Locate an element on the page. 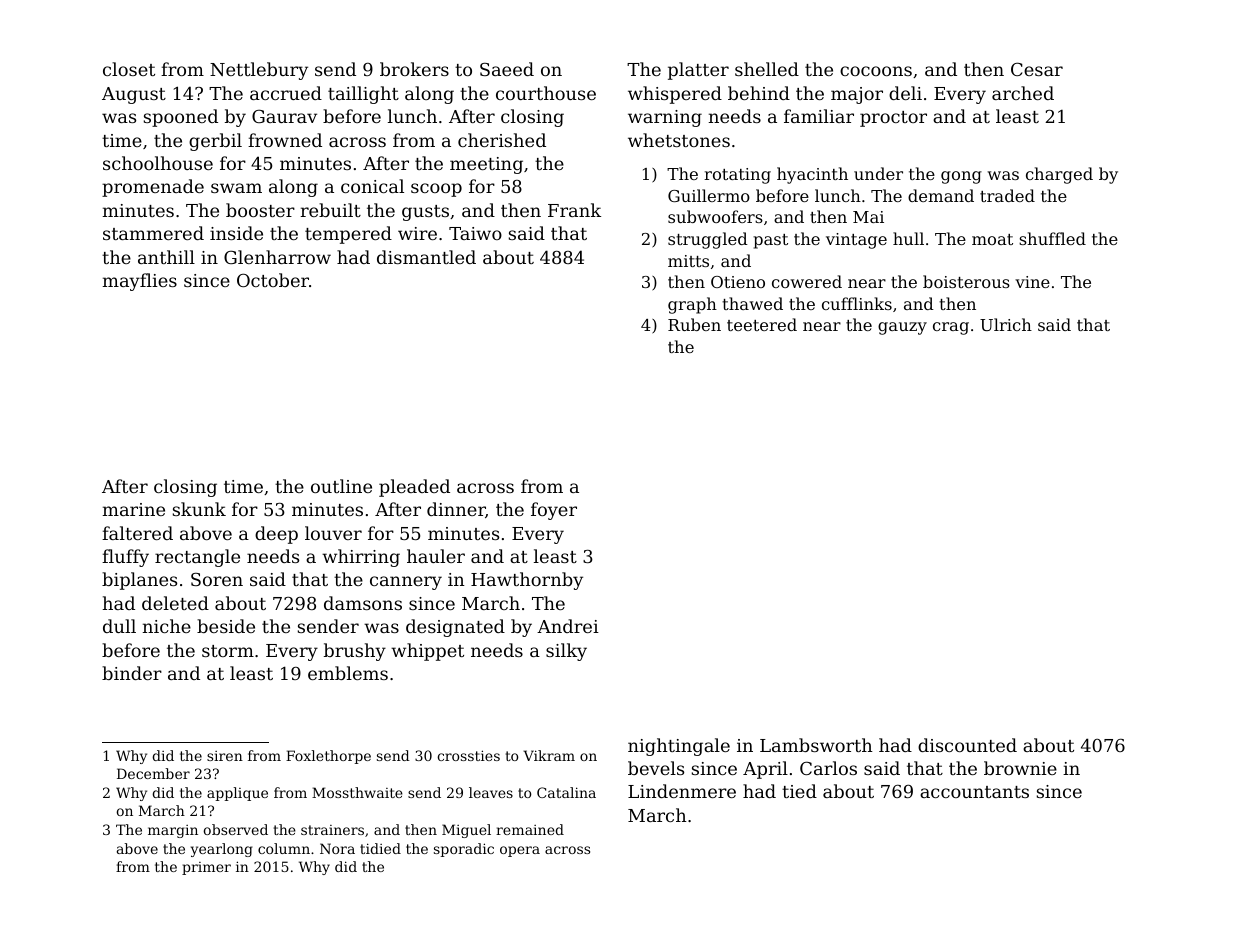  October is located at coordinates (273, 280).
